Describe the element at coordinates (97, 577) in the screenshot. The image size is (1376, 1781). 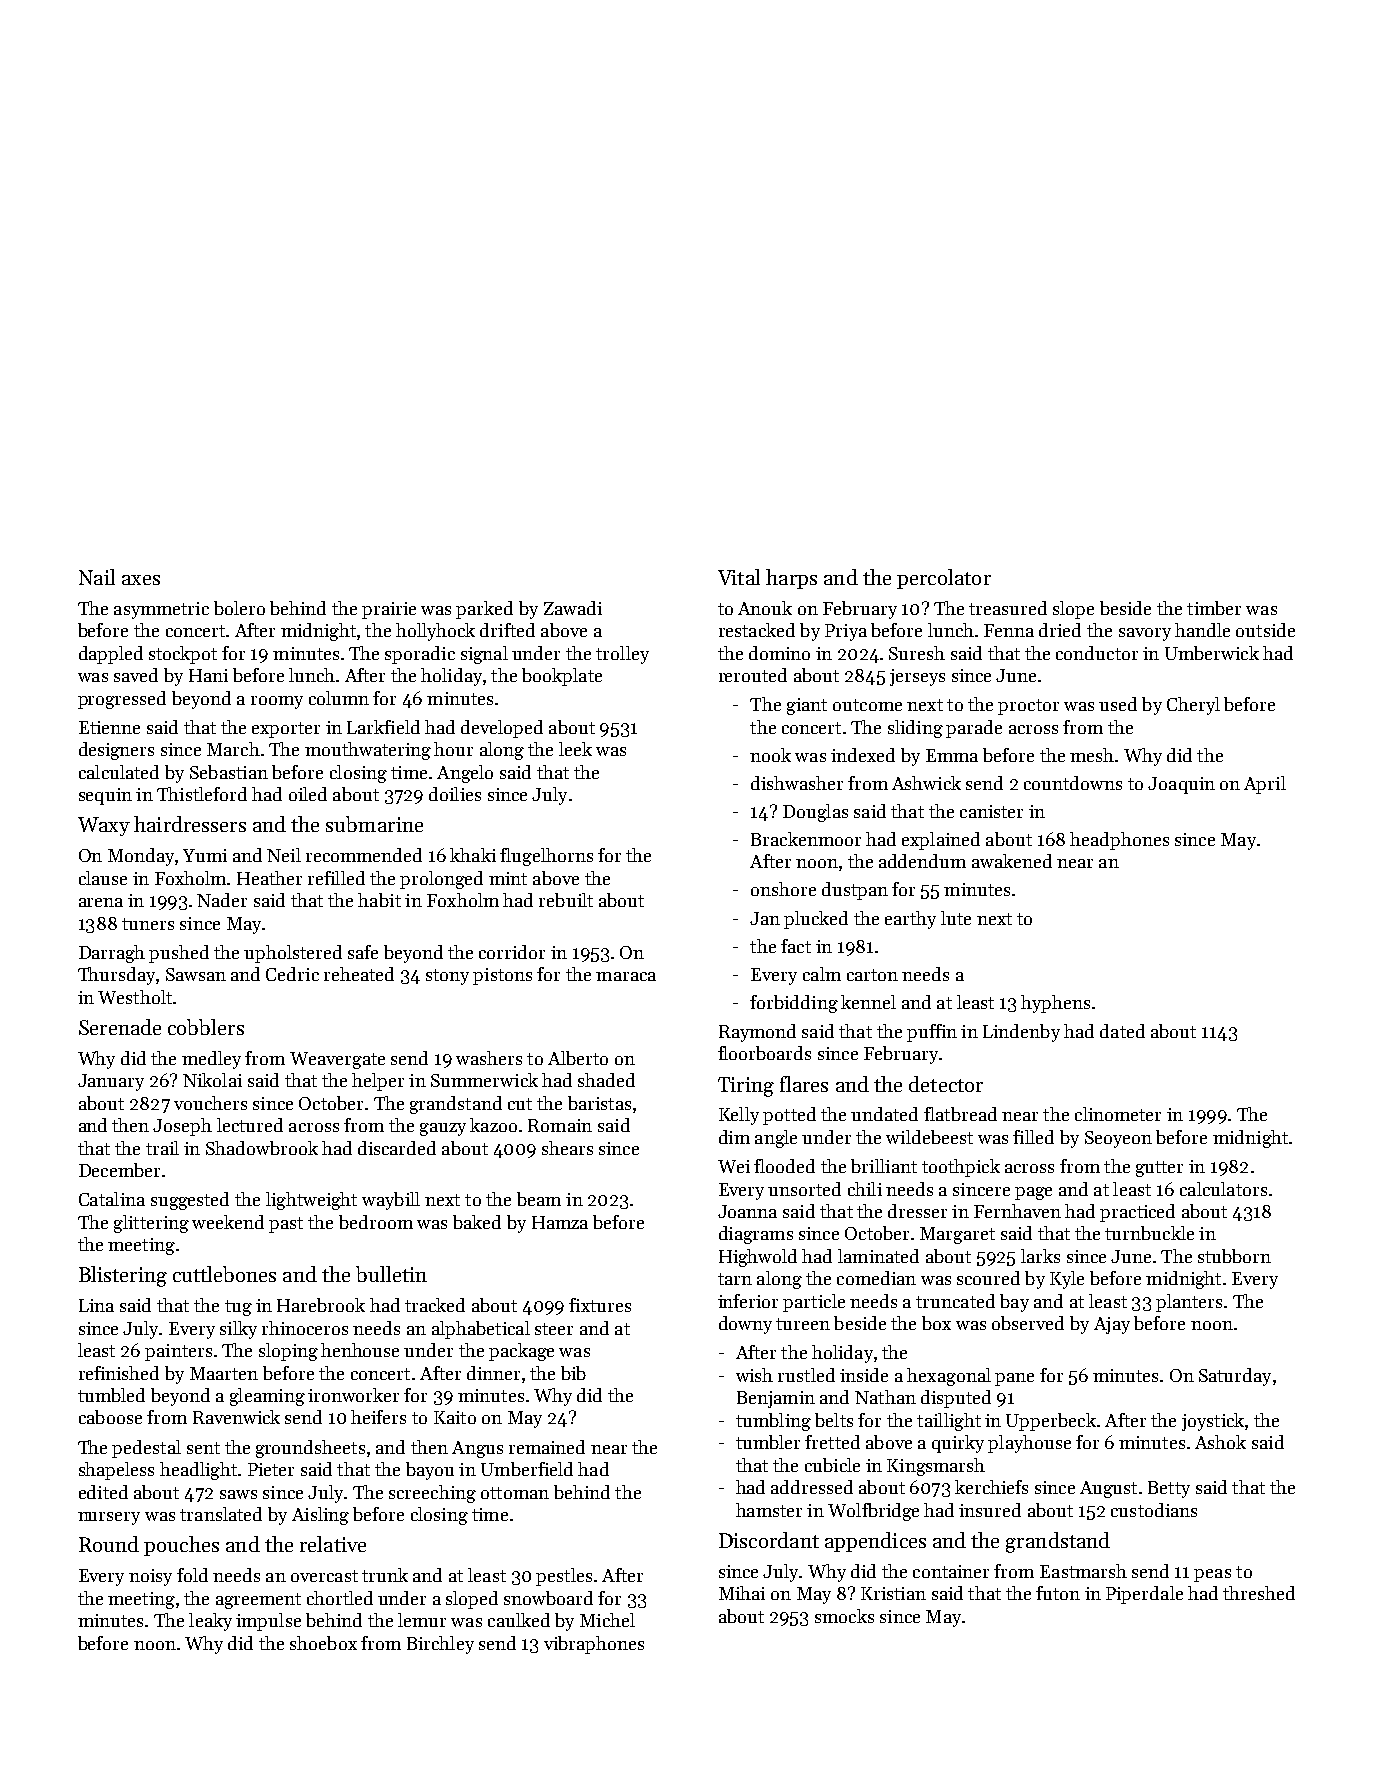
I see `Nail` at that location.
